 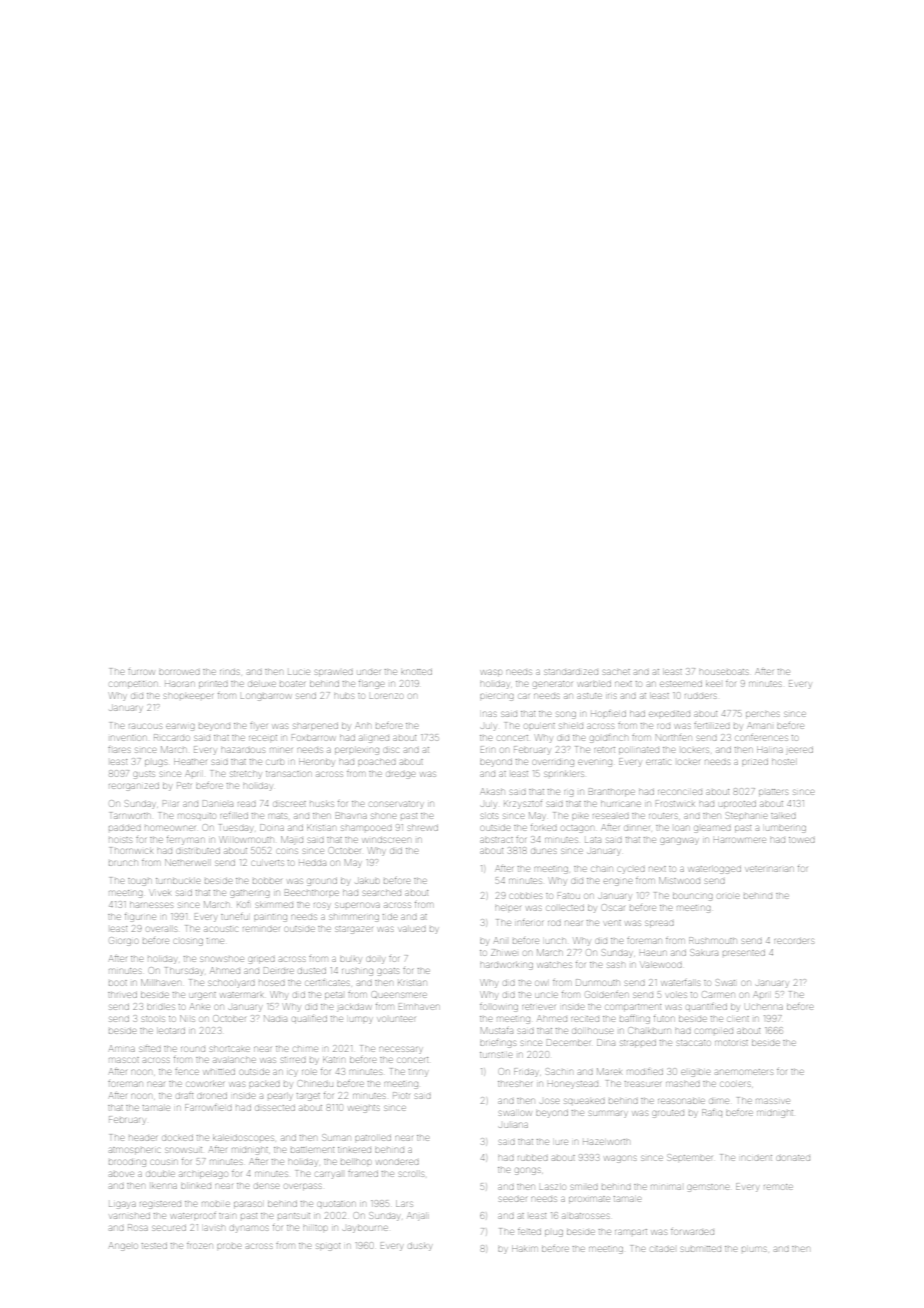 I want to click on erratic, so click(x=658, y=762).
